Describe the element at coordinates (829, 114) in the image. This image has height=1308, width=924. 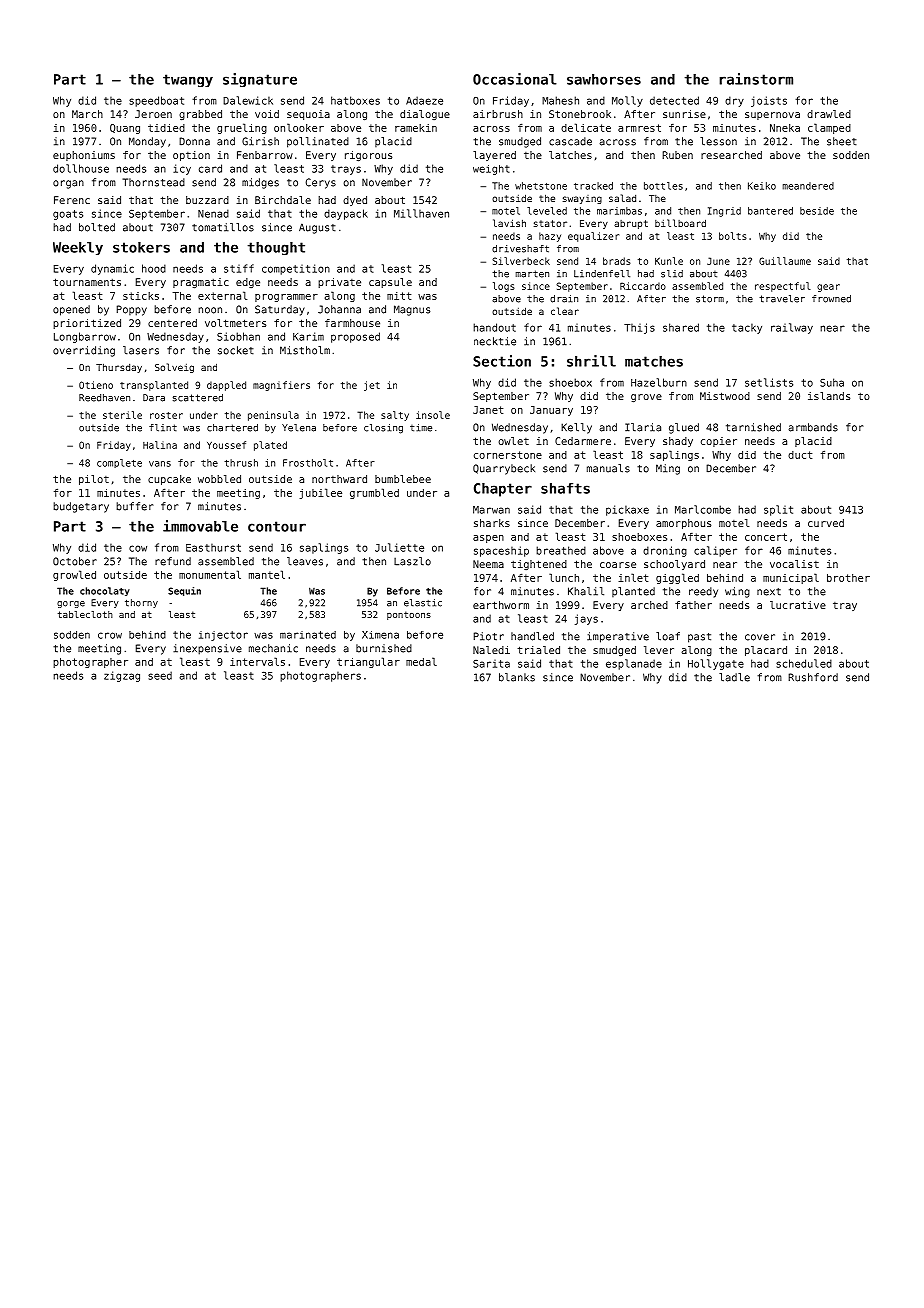
I see `drawled` at that location.
